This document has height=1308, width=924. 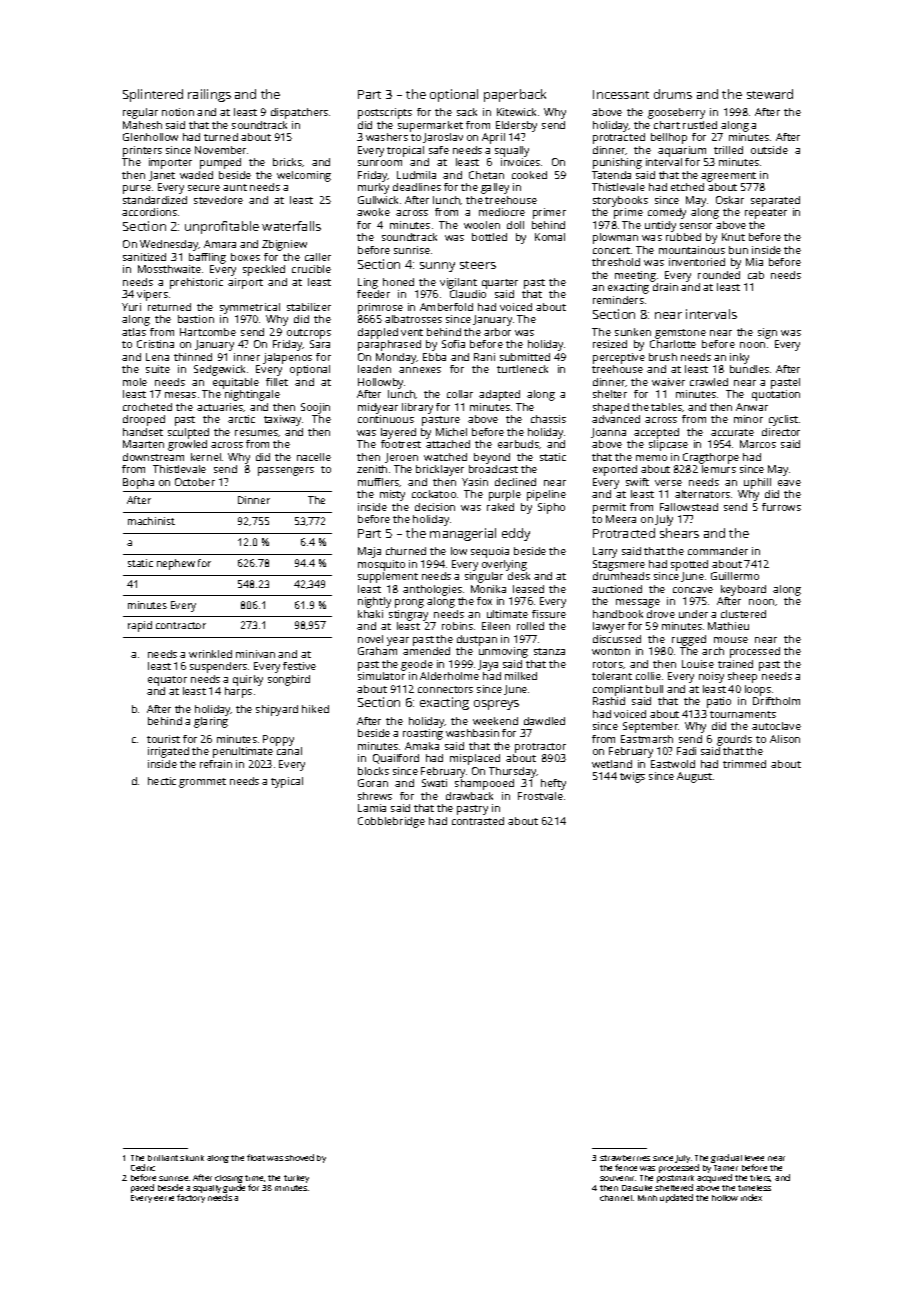 I want to click on rounded, so click(x=719, y=275).
